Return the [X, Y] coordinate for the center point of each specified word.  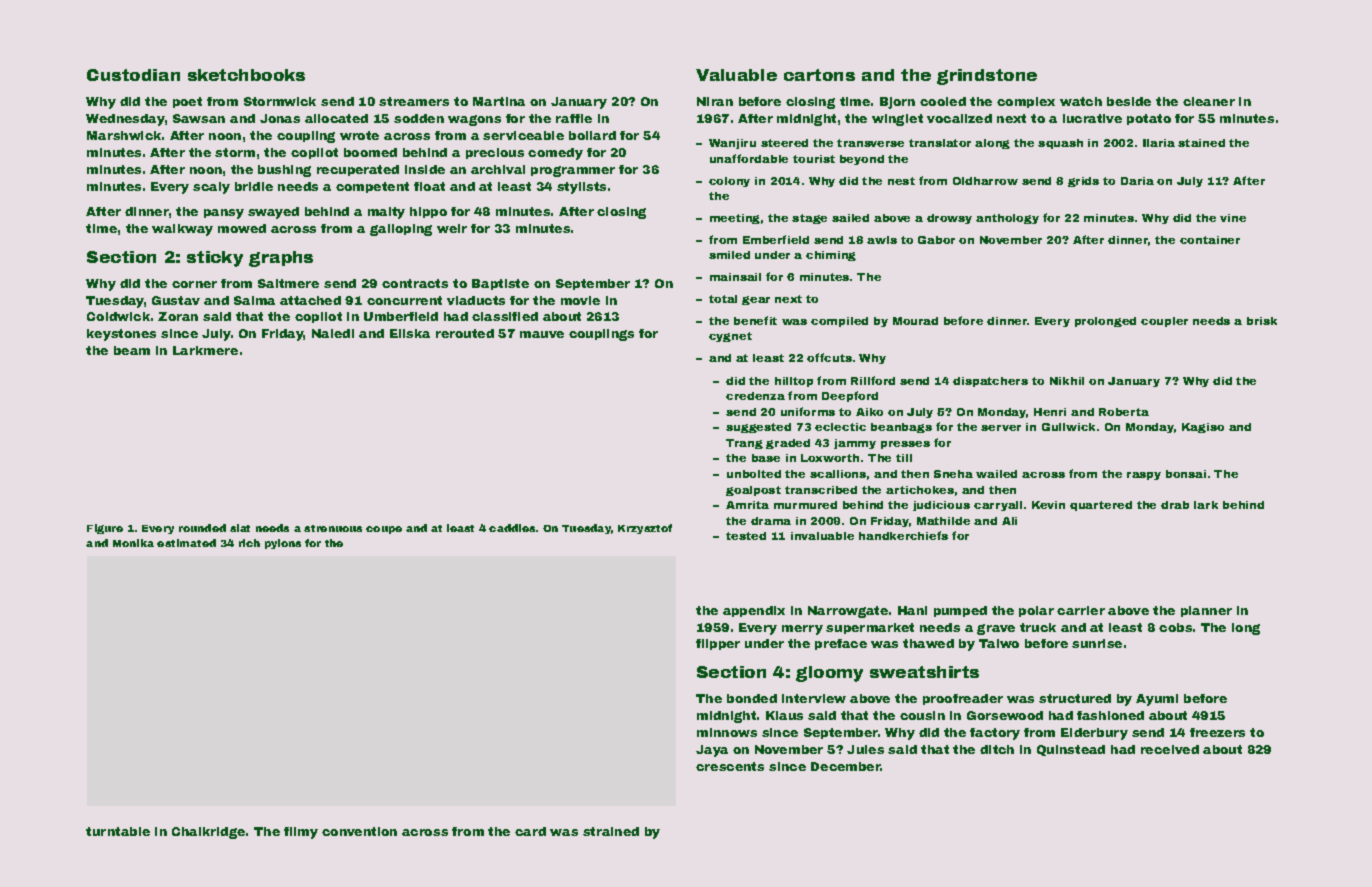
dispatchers [990, 382]
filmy [301, 833]
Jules [865, 749]
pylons [283, 544]
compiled [839, 322]
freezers [1217, 732]
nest [901, 181]
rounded [202, 528]
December [846, 766]
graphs [281, 259]
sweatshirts [924, 672]
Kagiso [1203, 428]
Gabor [936, 240]
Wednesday [125, 120]
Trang [744, 444]
